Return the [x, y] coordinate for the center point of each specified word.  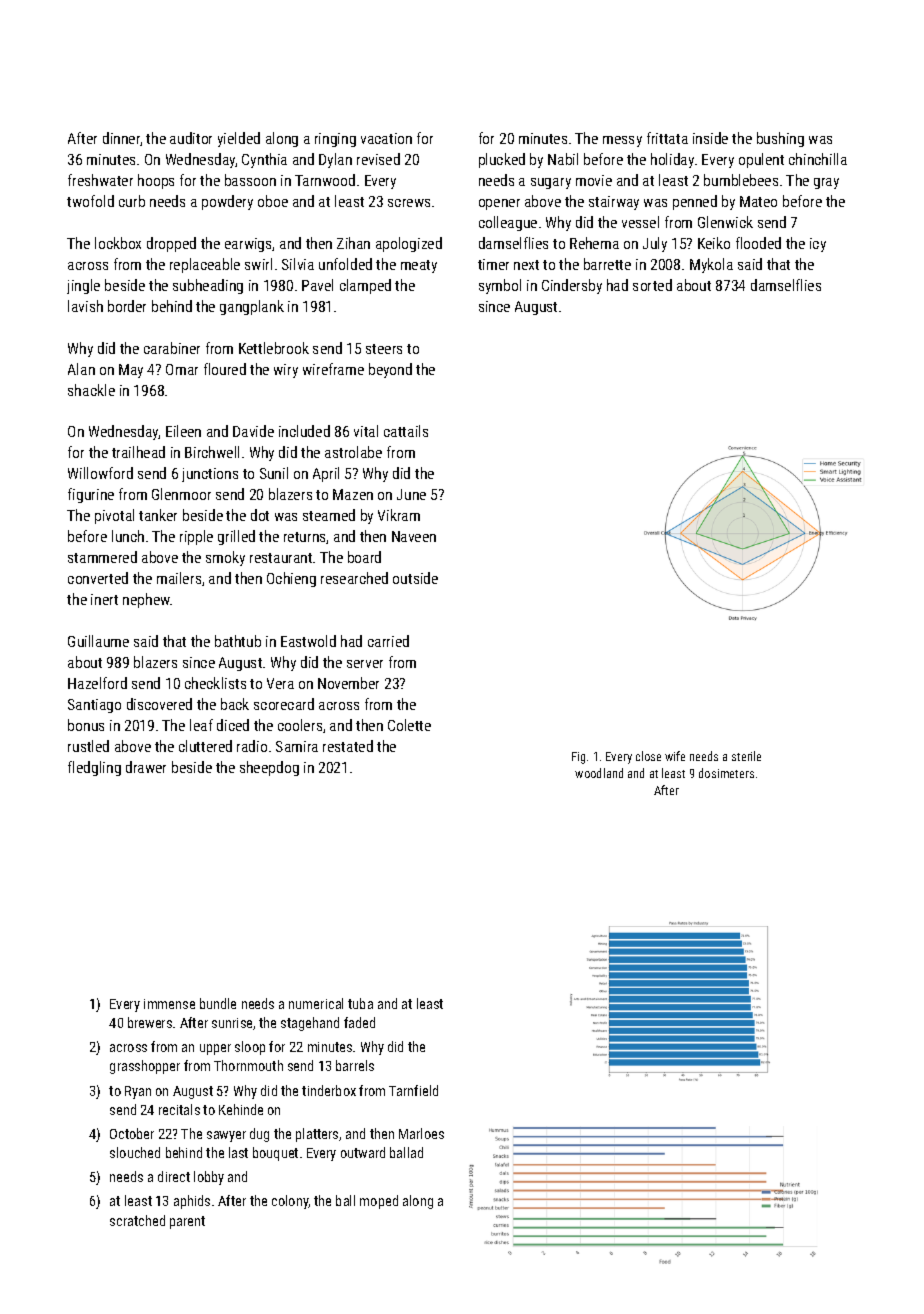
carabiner [172, 348]
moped [379, 1202]
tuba [360, 1003]
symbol [500, 286]
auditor [191, 138]
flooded [758, 243]
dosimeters [726, 773]
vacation [386, 138]
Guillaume [98, 641]
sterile [746, 756]
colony [290, 1202]
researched [354, 578]
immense [169, 1004]
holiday [672, 160]
